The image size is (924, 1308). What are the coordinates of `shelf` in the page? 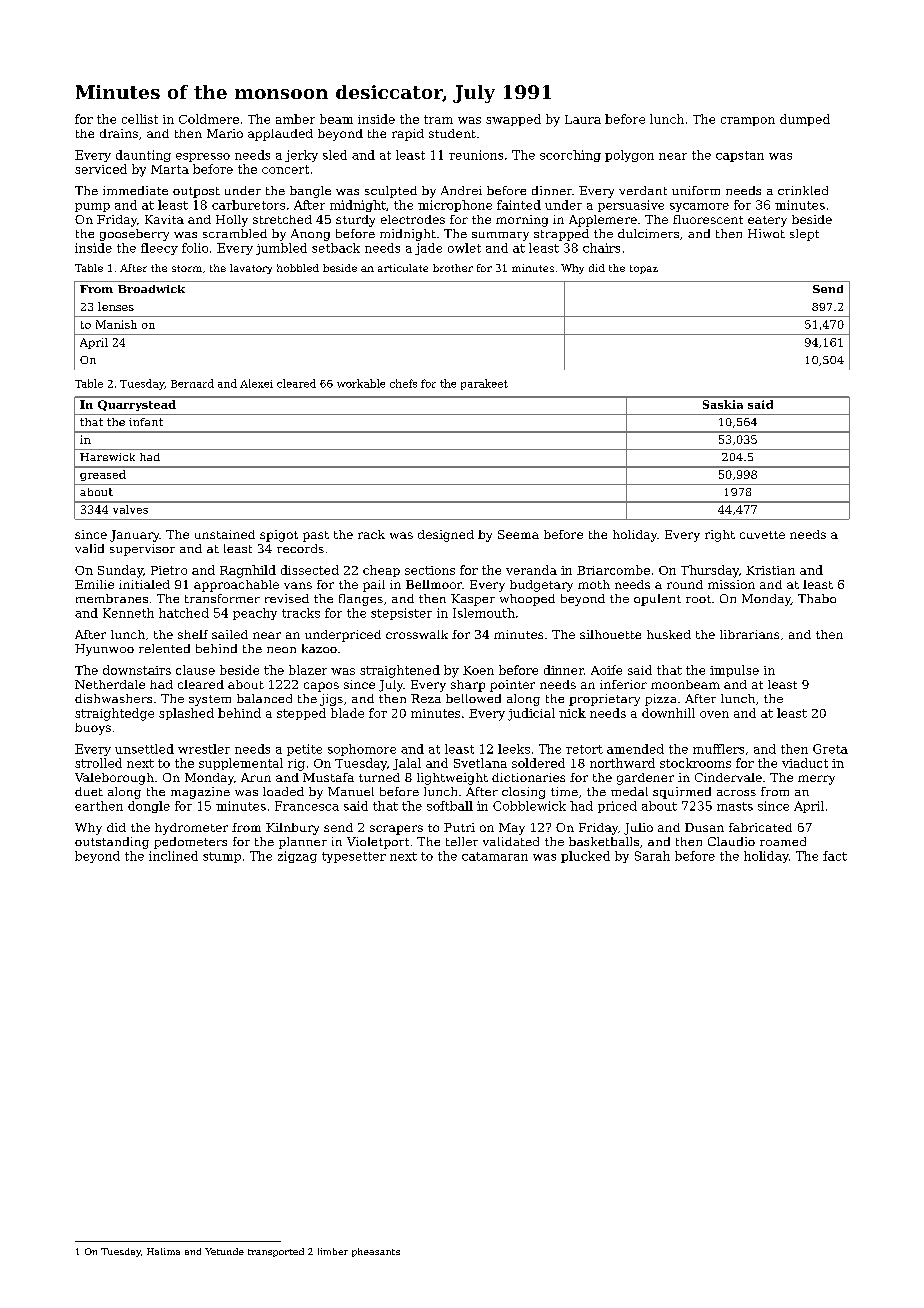 It's located at (193, 634).
